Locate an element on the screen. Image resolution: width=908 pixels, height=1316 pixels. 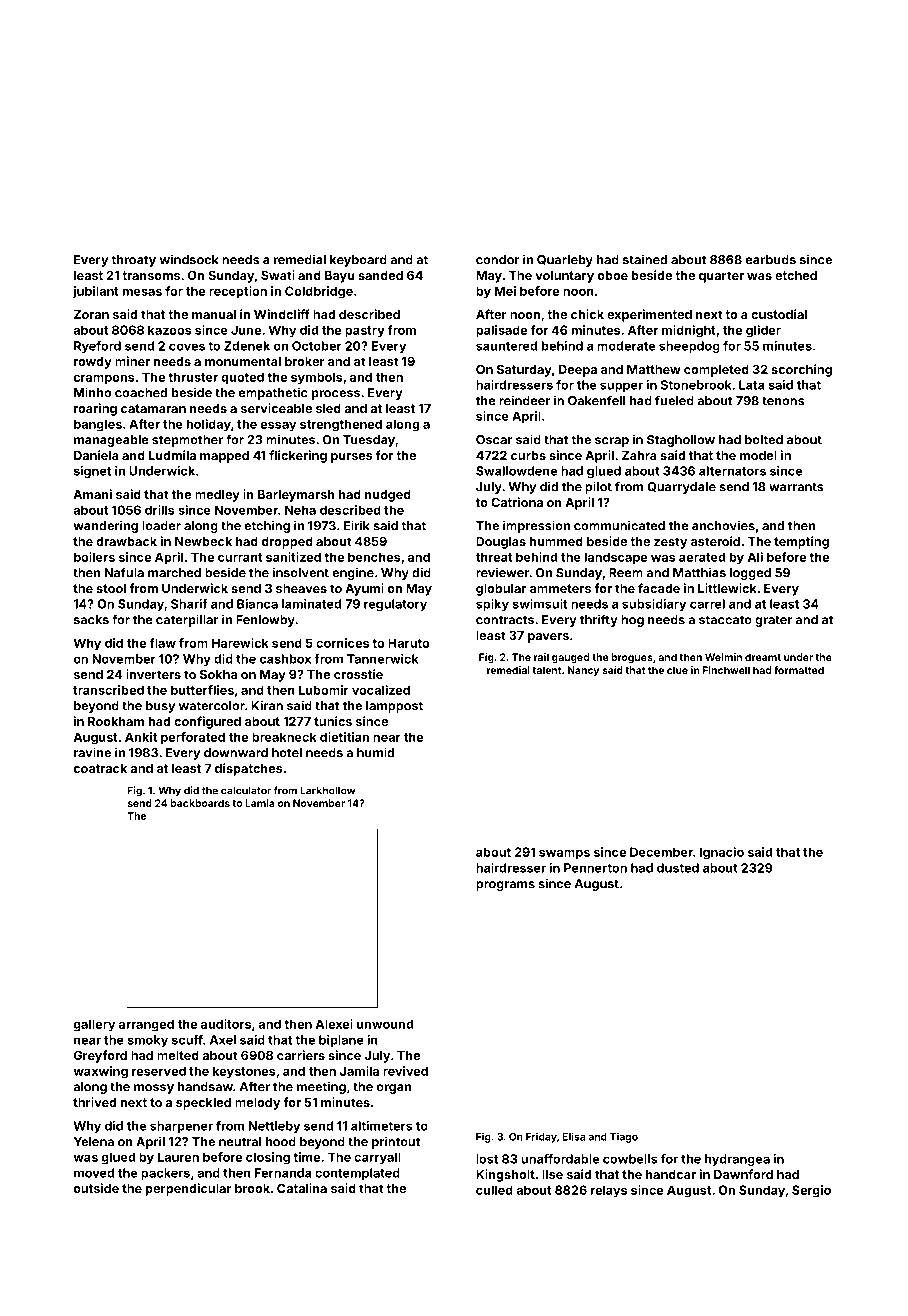
asteroid is located at coordinates (715, 541).
